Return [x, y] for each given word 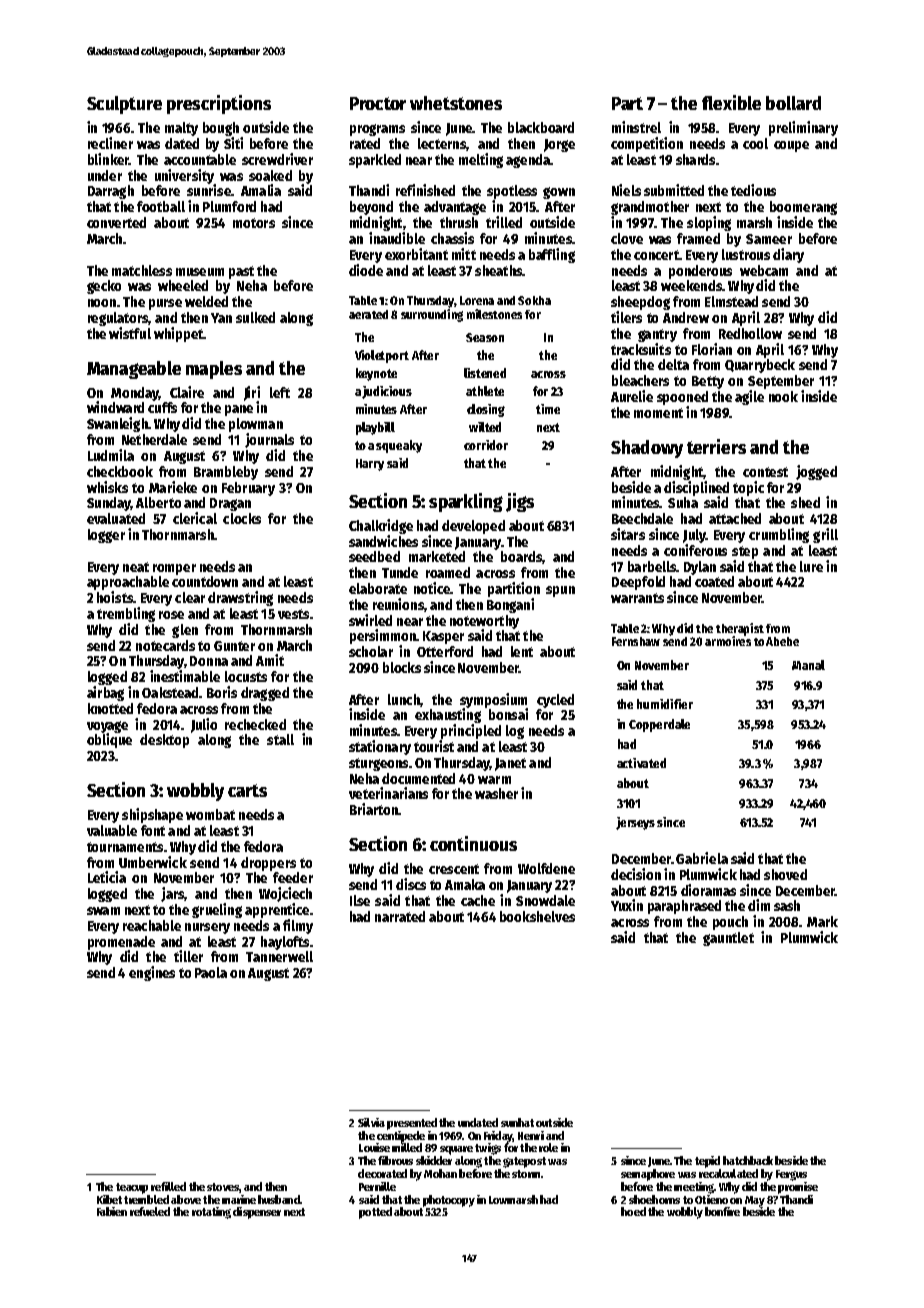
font [153, 830]
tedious [753, 190]
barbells [652, 566]
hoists [115, 597]
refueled [150, 1211]
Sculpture [124, 105]
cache [478, 900]
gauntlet [728, 939]
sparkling [466, 502]
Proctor [378, 103]
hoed [633, 1211]
